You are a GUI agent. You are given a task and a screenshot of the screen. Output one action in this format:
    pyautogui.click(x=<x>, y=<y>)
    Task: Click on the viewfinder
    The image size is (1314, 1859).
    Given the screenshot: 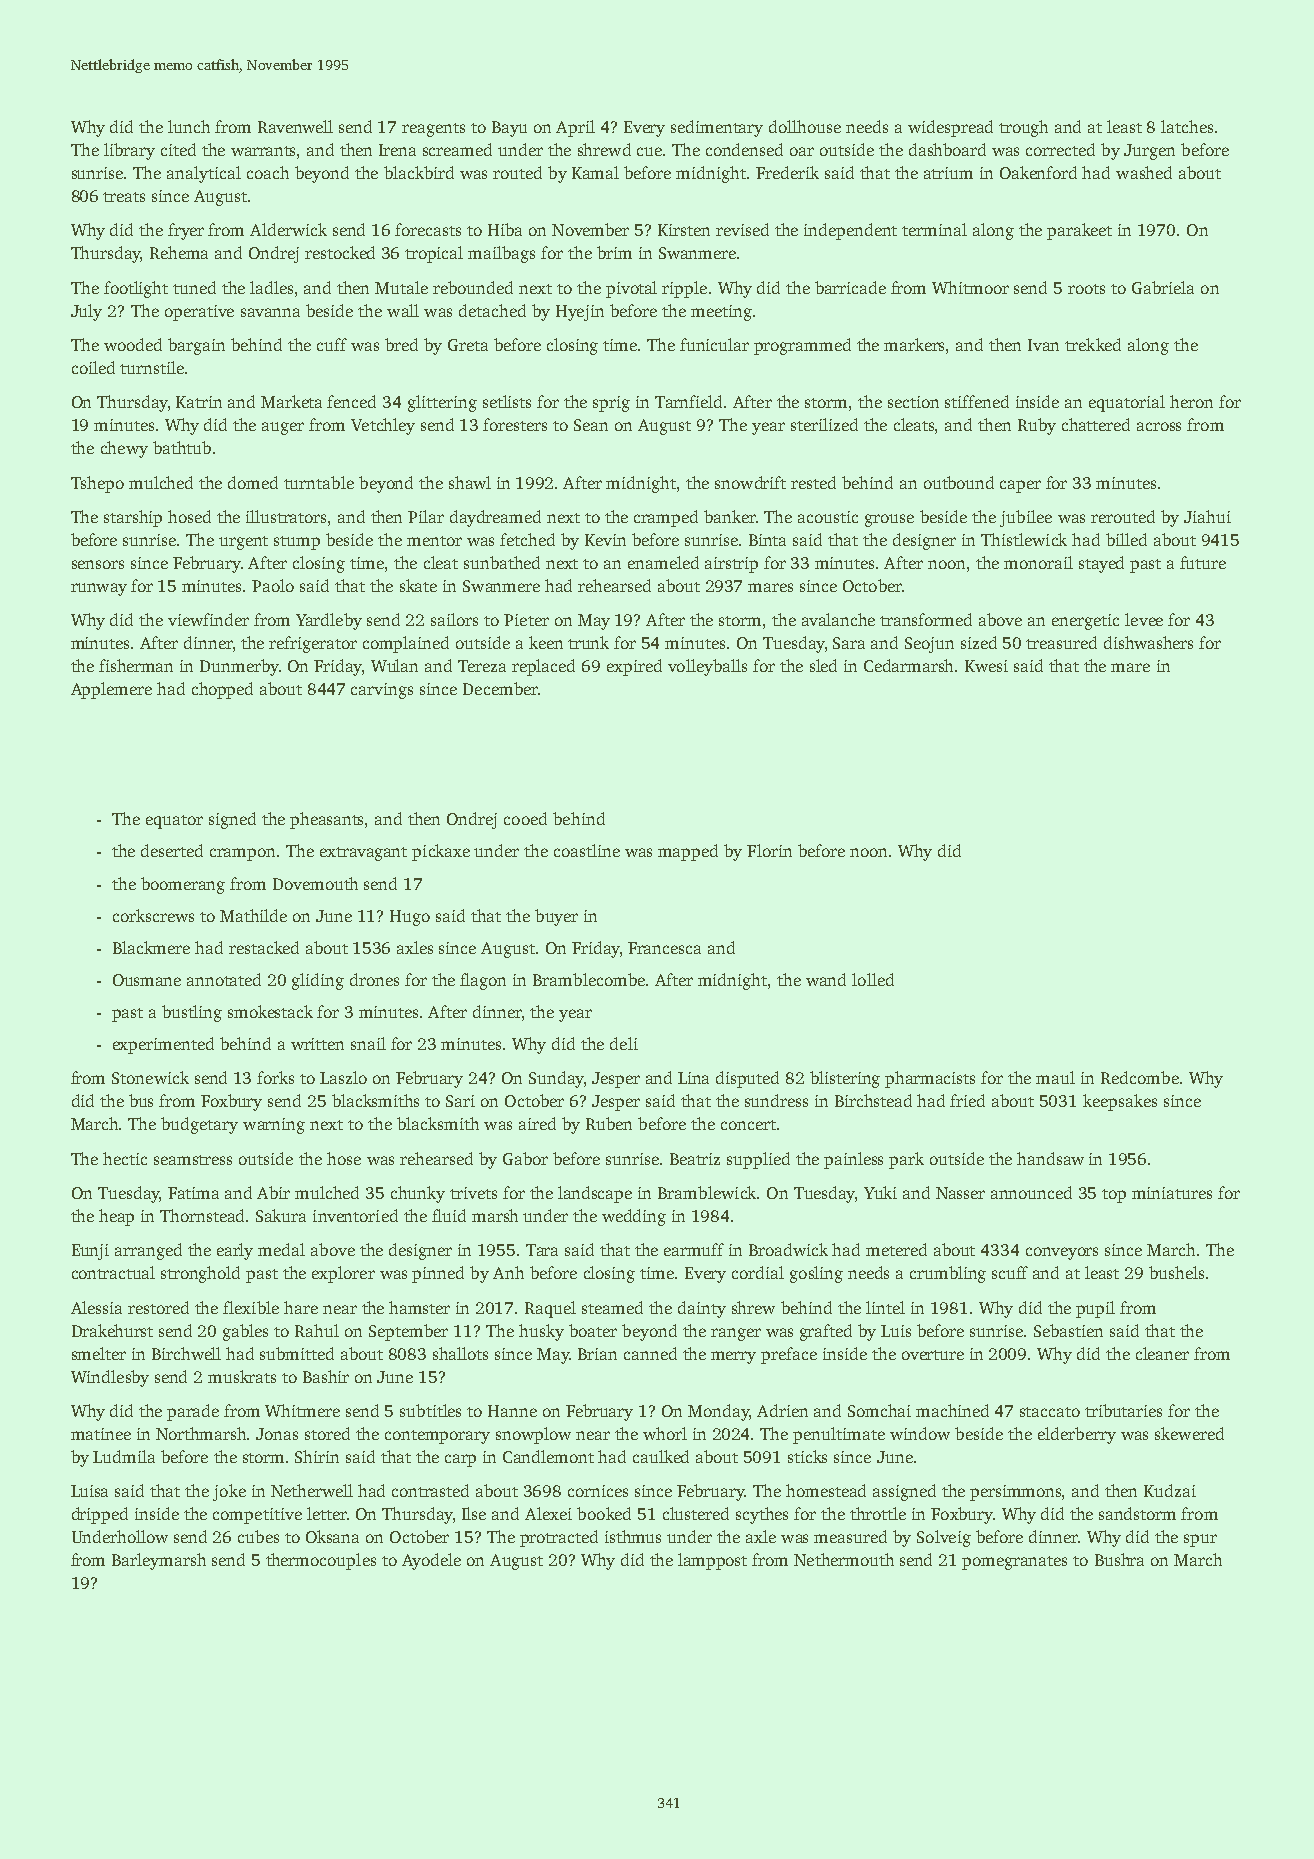 What is the action you would take?
    pyautogui.click(x=208, y=619)
